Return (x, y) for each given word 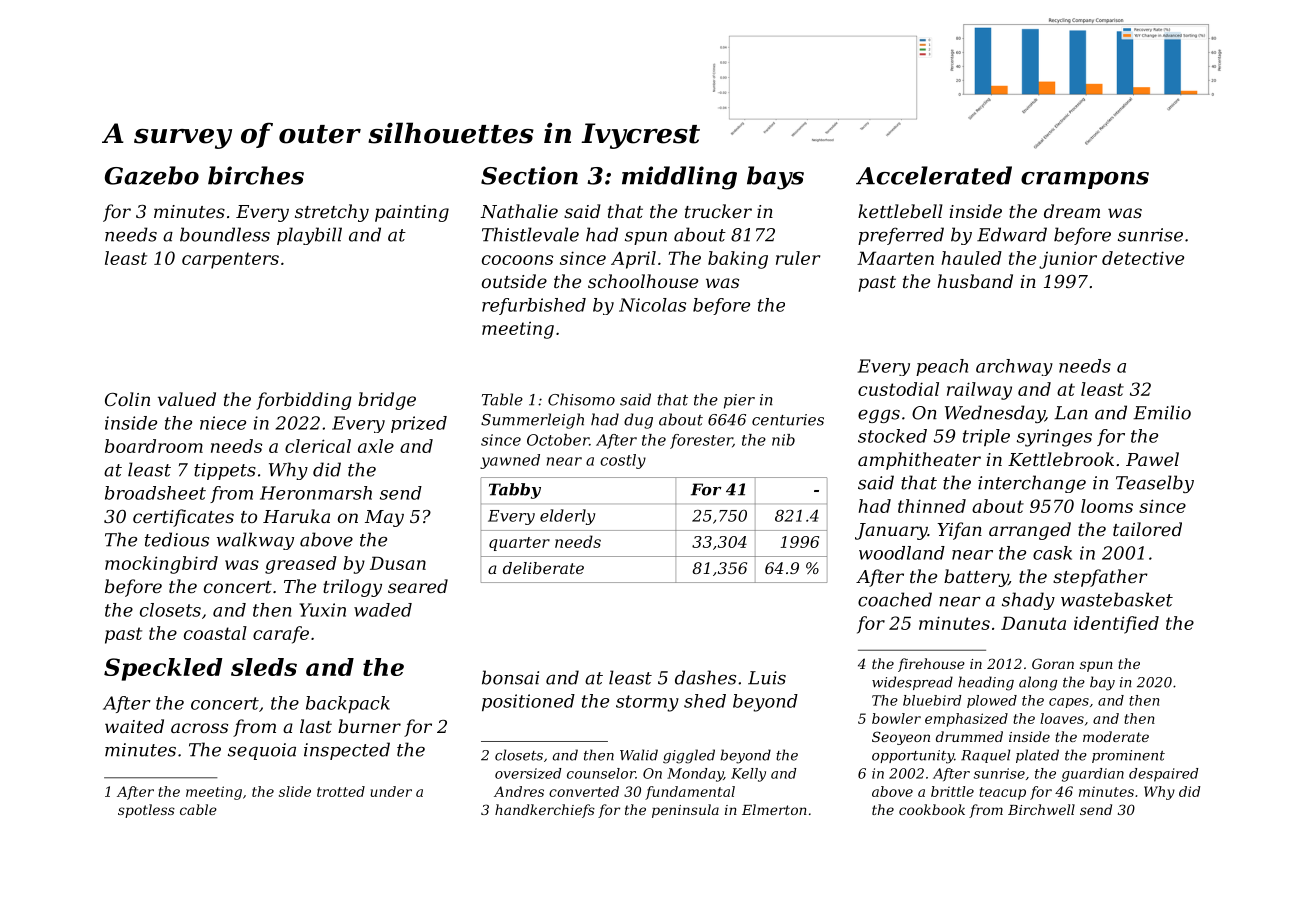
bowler (896, 718)
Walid (639, 755)
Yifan (959, 531)
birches (256, 175)
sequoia (262, 751)
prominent (1128, 756)
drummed (969, 736)
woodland (902, 553)
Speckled (163, 669)
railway (979, 391)
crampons (1085, 180)
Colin (127, 399)
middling (679, 178)
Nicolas (652, 305)
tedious (177, 539)
